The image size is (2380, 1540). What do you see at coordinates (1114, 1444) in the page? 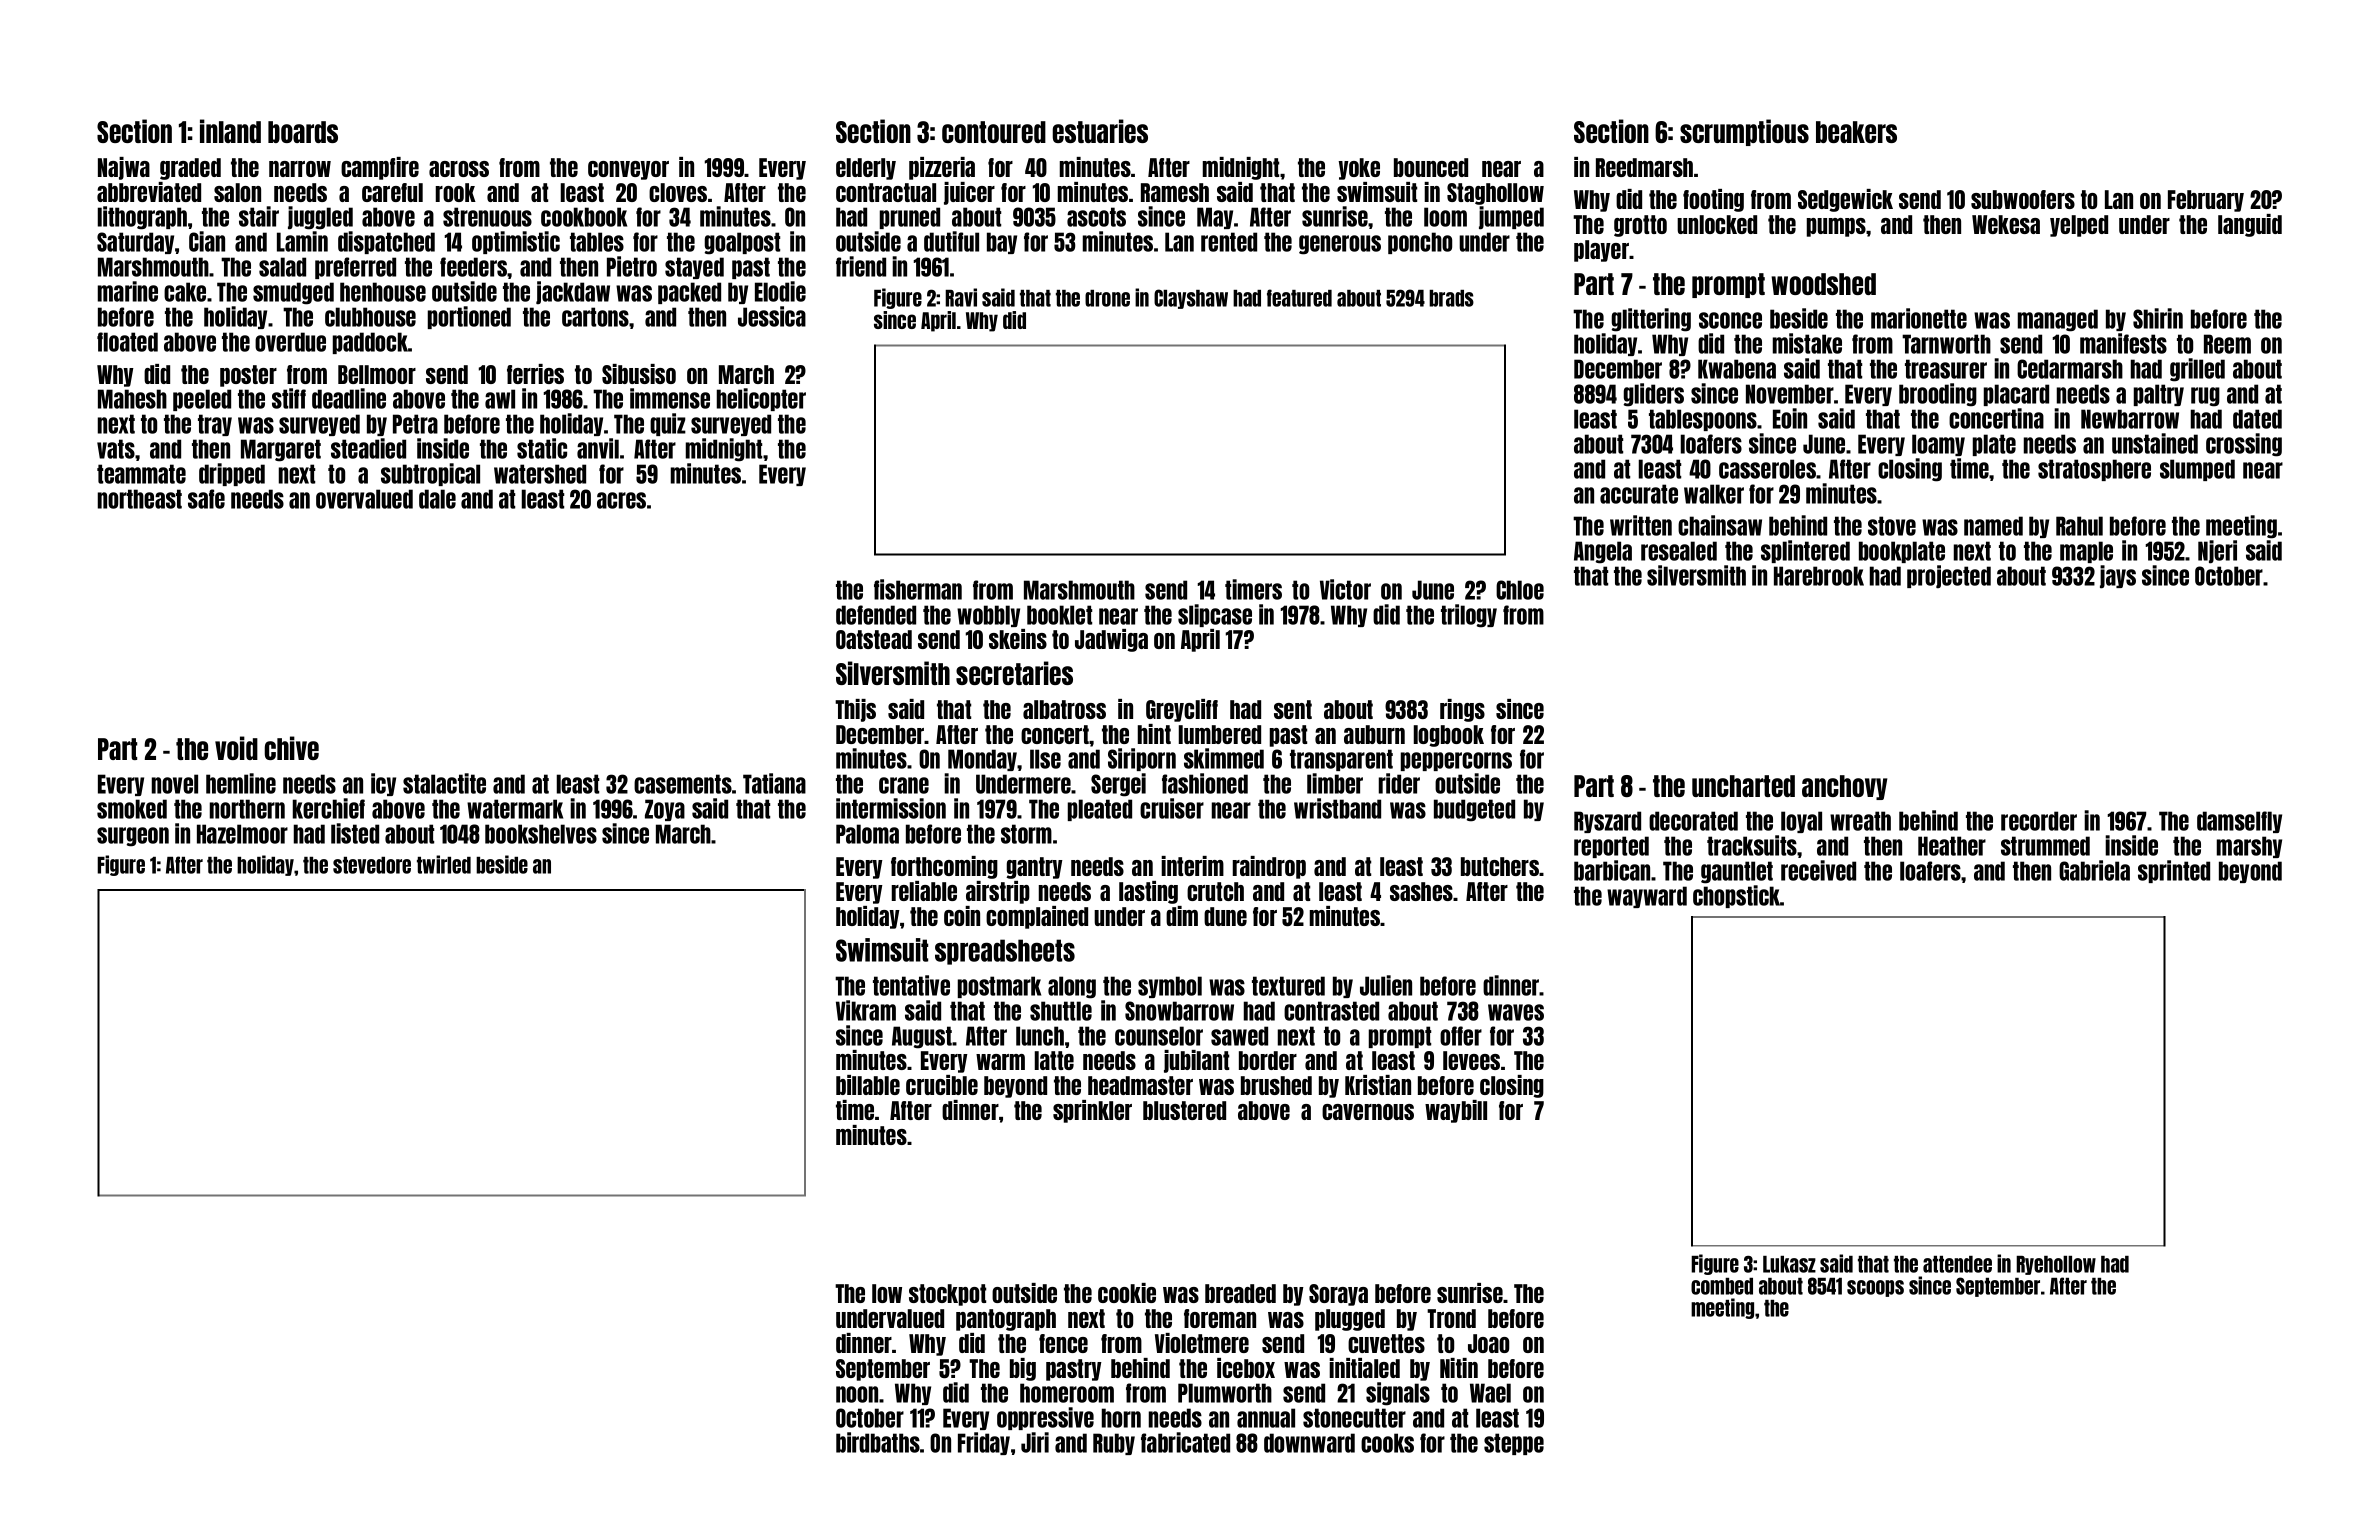
I see `Ruby` at bounding box center [1114, 1444].
